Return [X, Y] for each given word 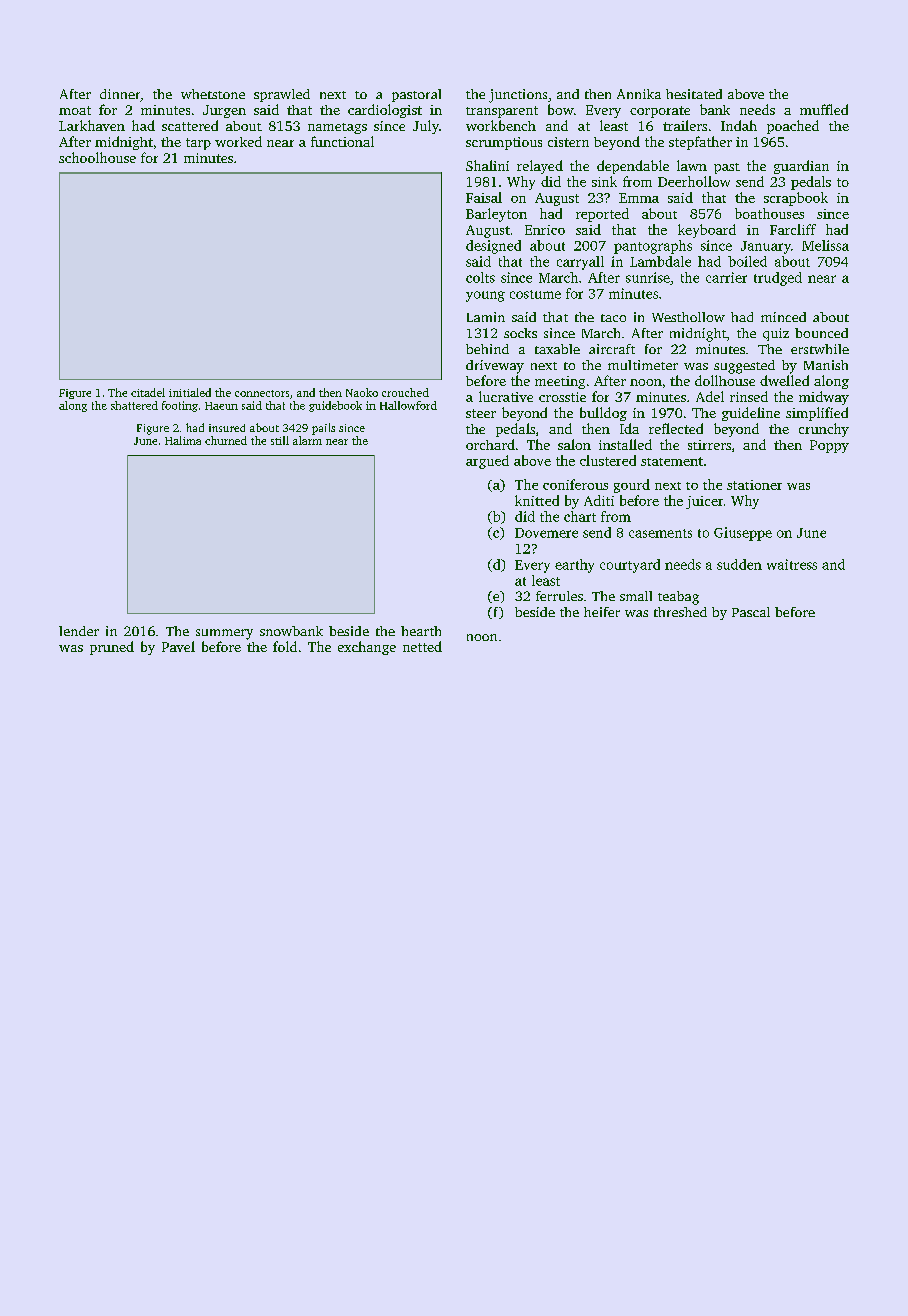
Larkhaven [92, 125]
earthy [574, 566]
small [636, 596]
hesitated [694, 94]
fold [285, 646]
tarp [198, 144]
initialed [190, 392]
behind [487, 349]
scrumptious [504, 143]
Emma [639, 198]
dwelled [784, 380]
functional [342, 141]
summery [224, 634]
